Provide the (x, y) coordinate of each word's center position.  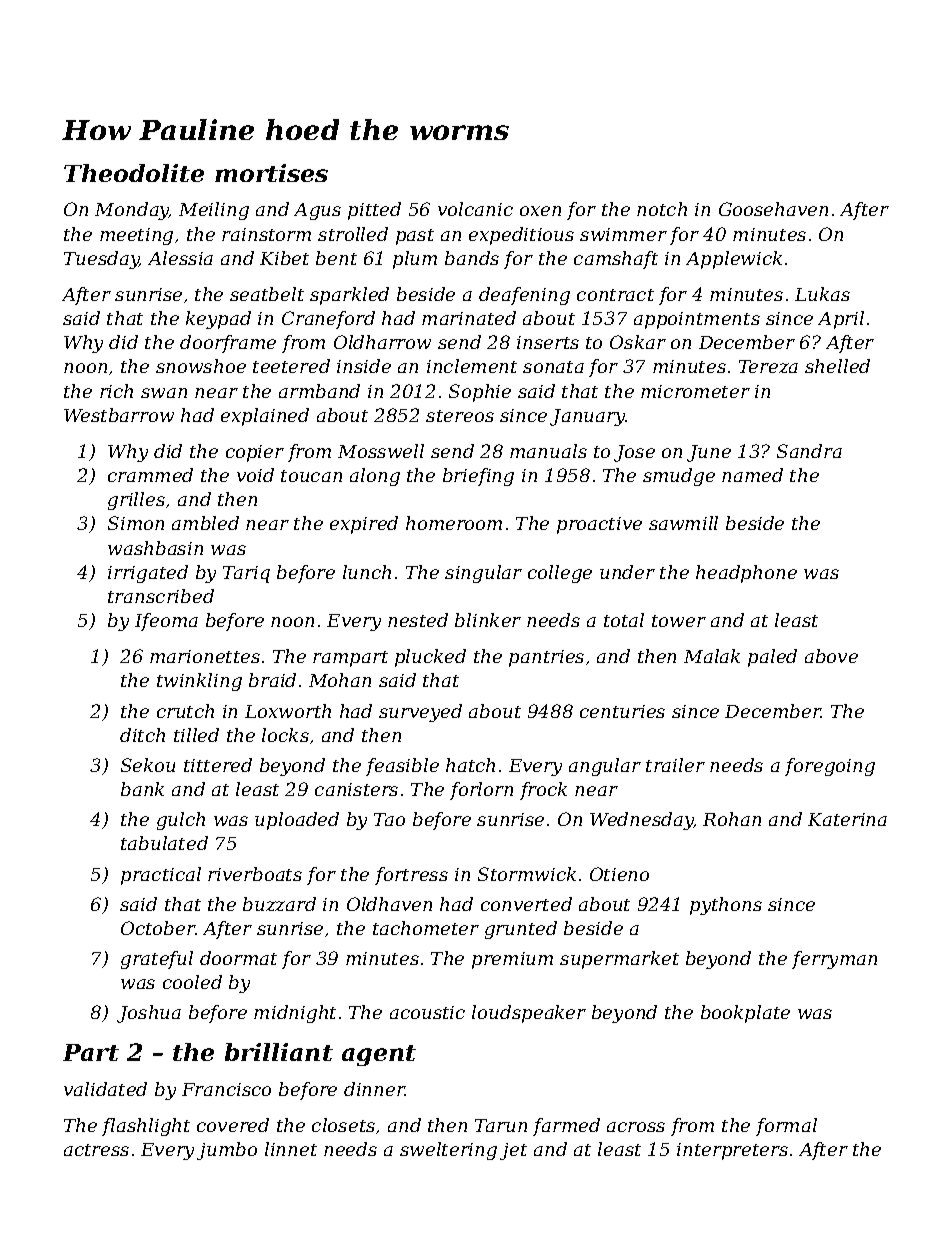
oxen (540, 211)
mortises (271, 173)
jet (513, 1151)
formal (786, 1127)
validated (105, 1089)
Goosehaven (773, 209)
